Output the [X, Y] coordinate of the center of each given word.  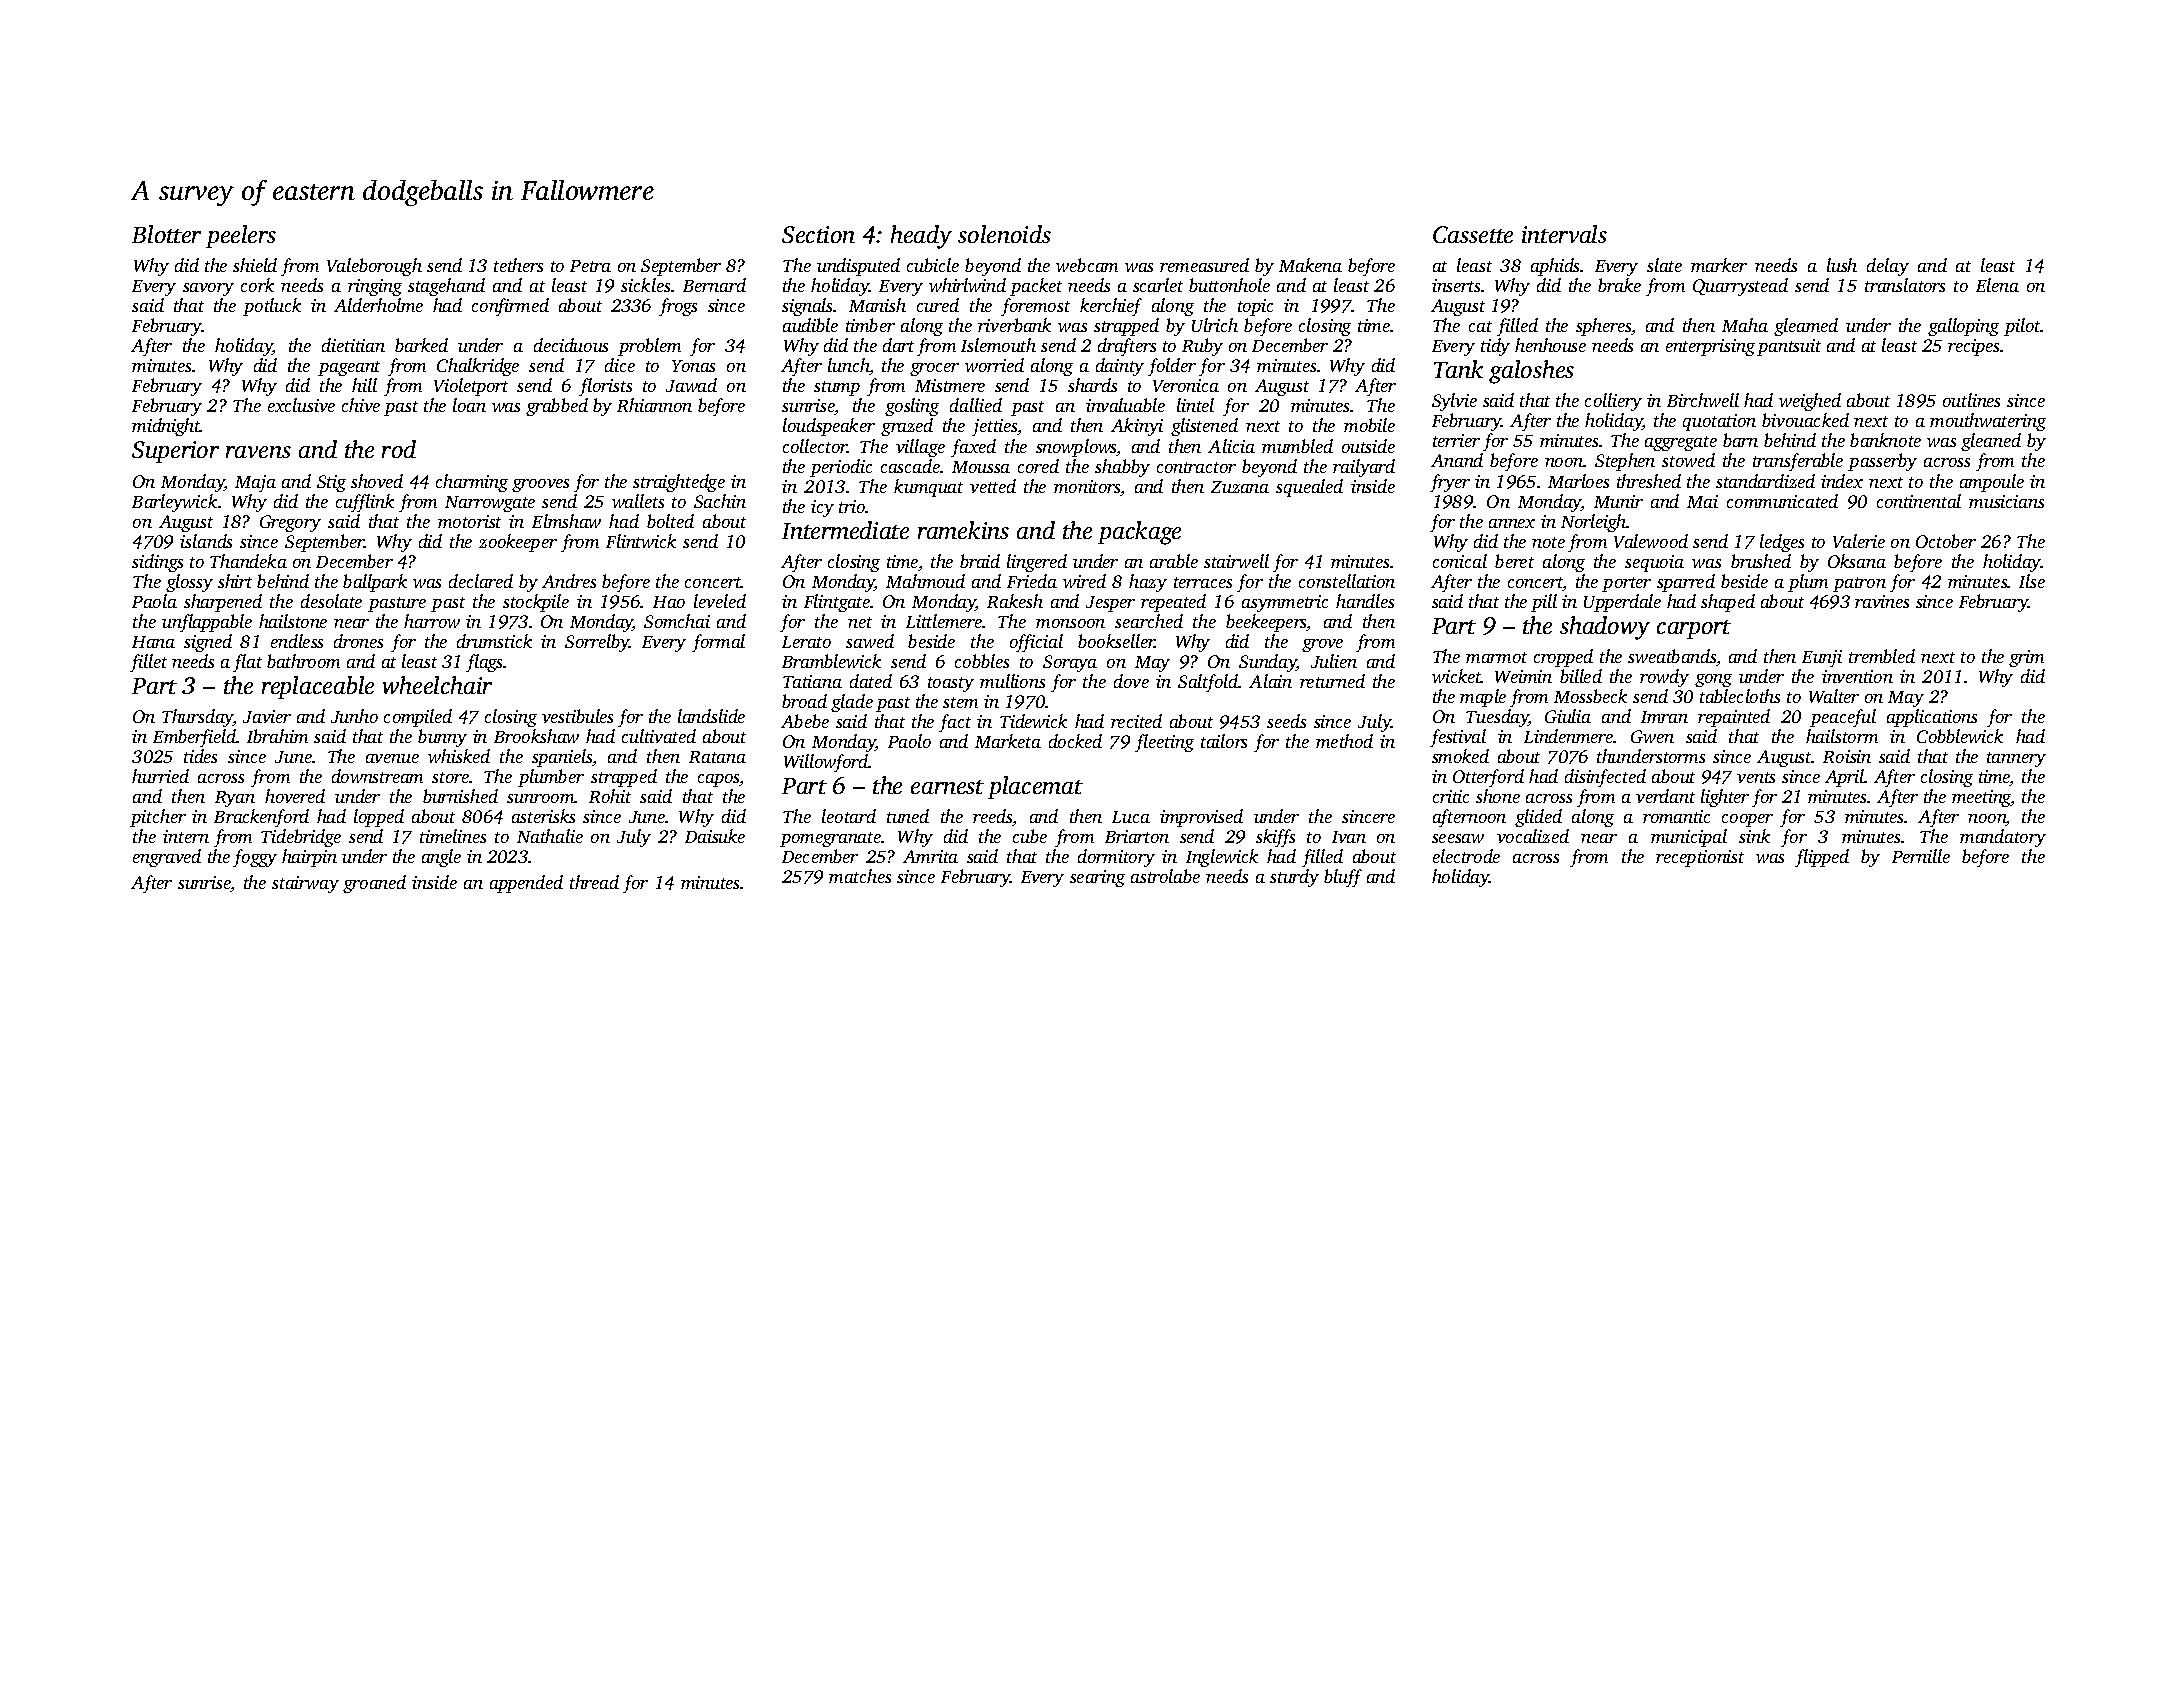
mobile [1369, 425]
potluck [272, 307]
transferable [1798, 462]
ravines [1882, 601]
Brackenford [261, 818]
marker [1719, 265]
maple [1483, 698]
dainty [1120, 367]
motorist [469, 521]
